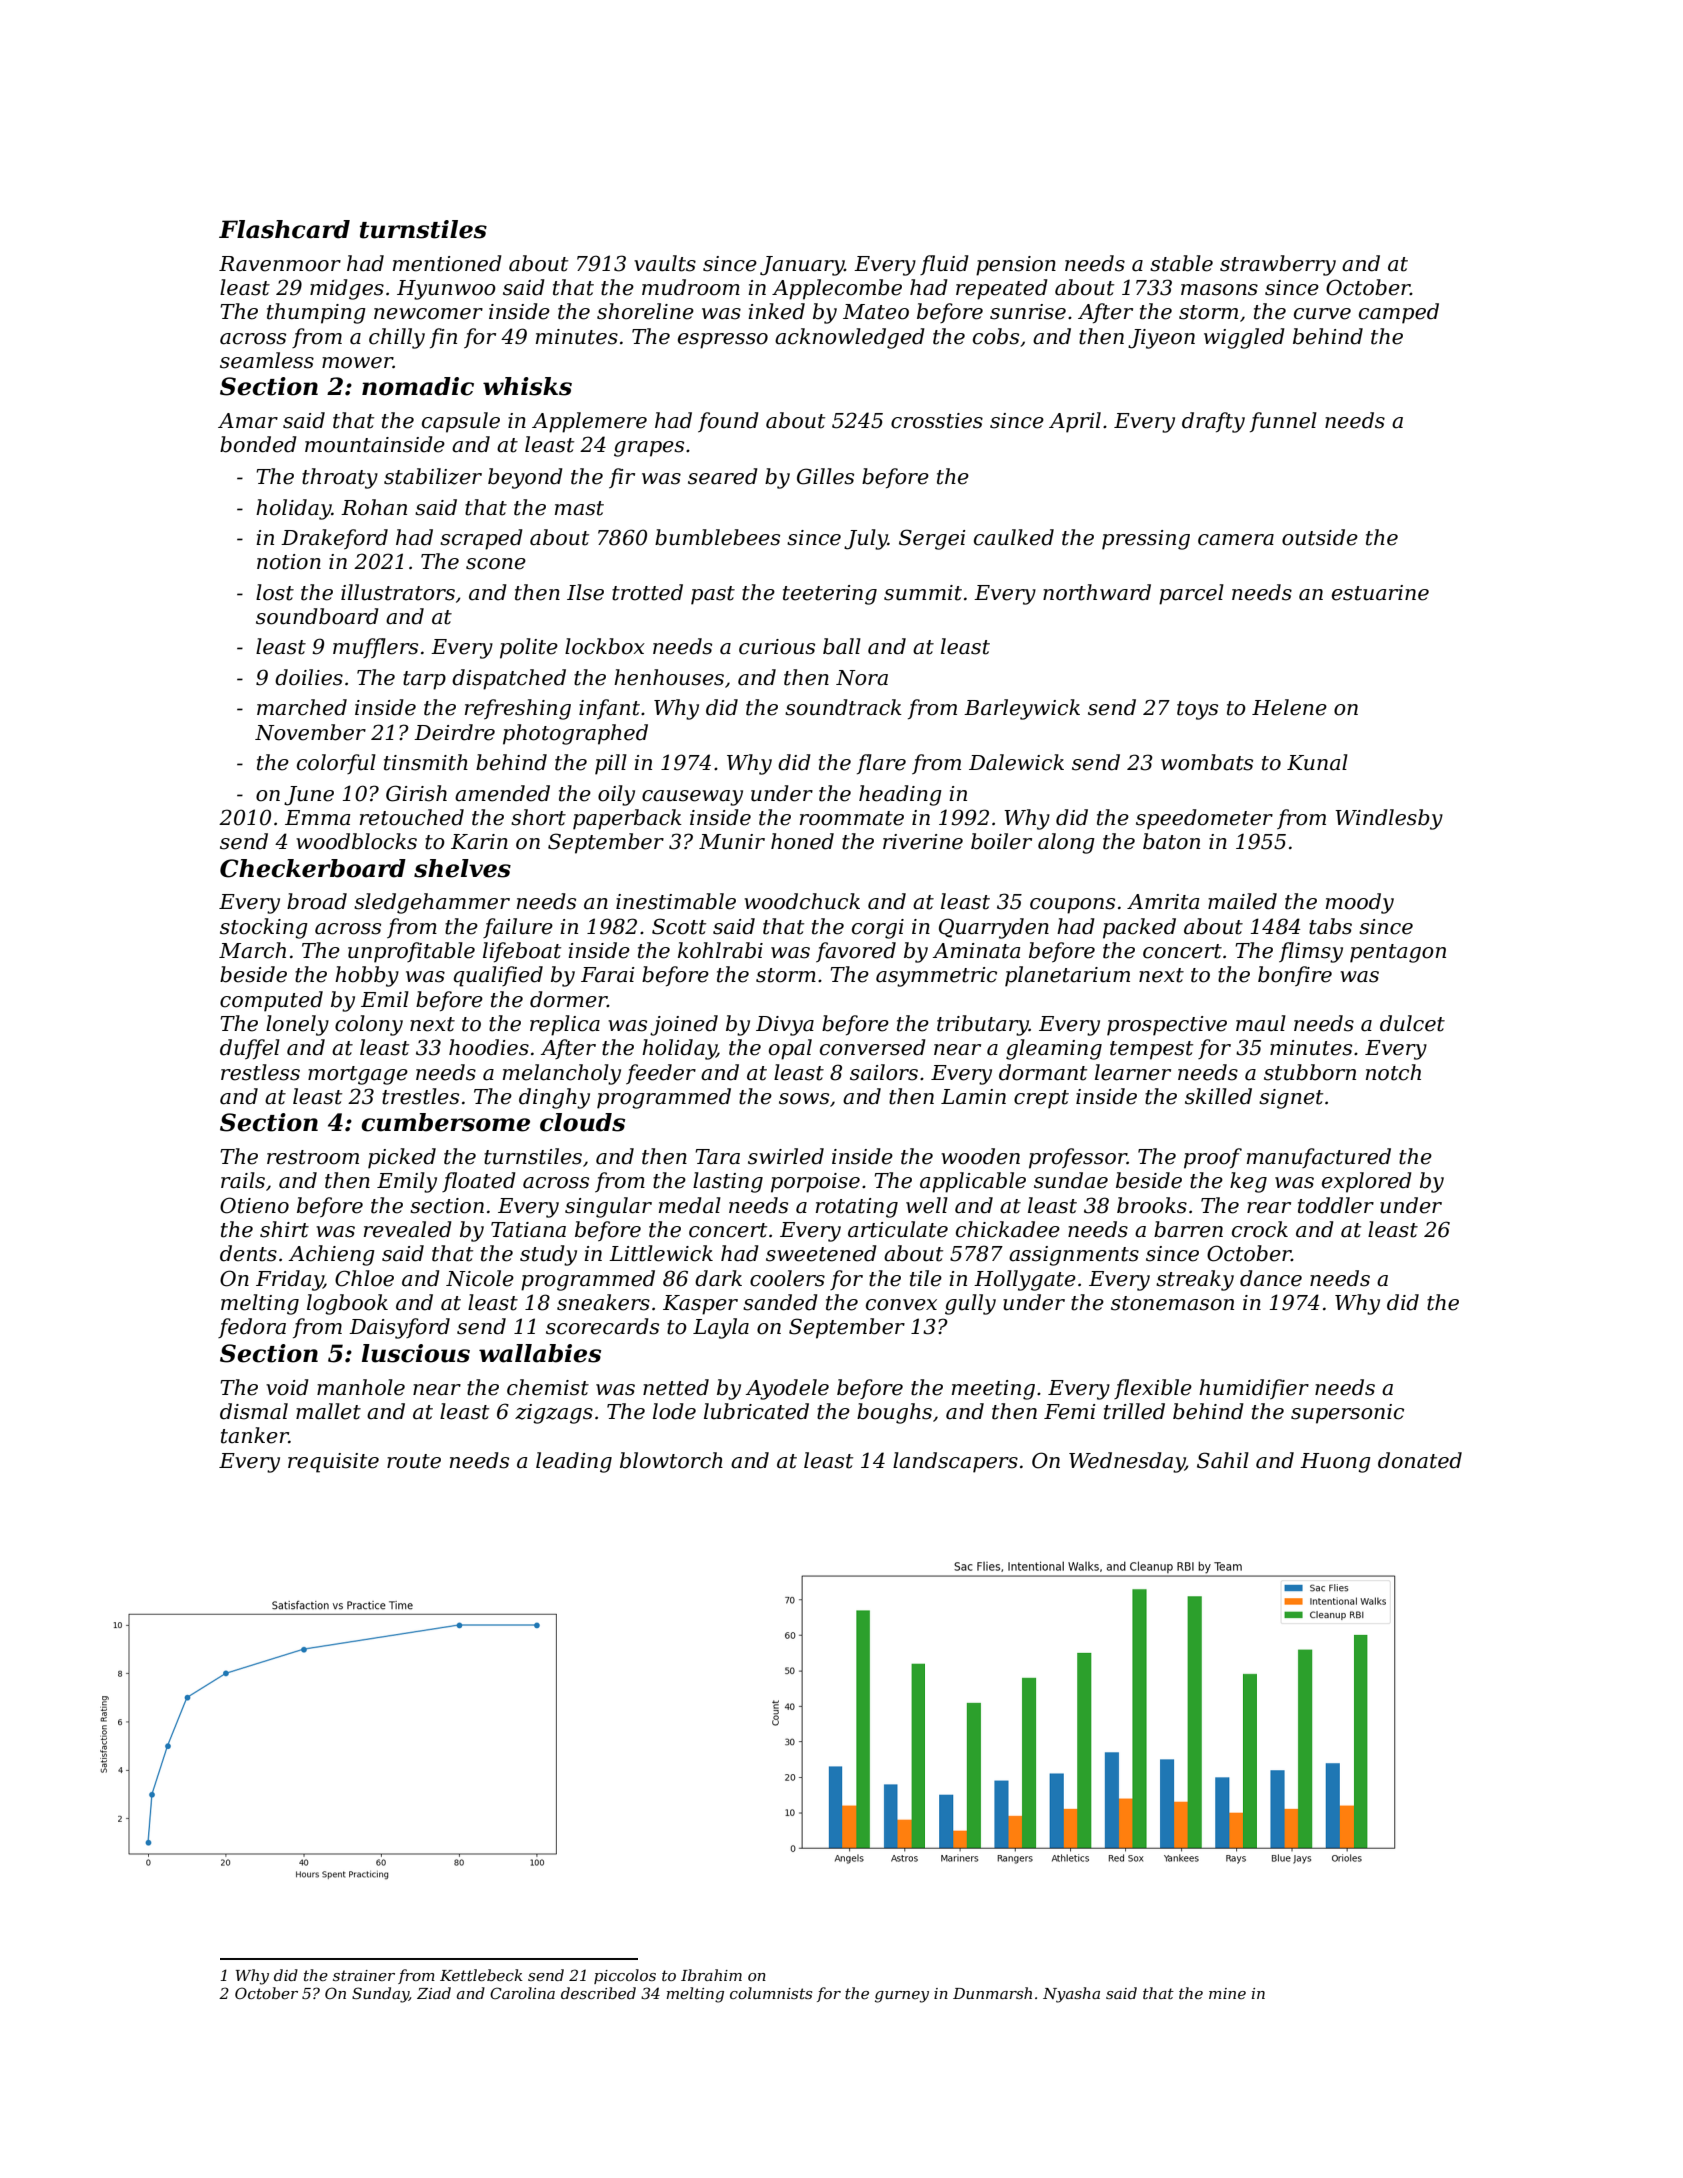  What do you see at coordinates (901, 1305) in the screenshot?
I see `convex` at bounding box center [901, 1305].
